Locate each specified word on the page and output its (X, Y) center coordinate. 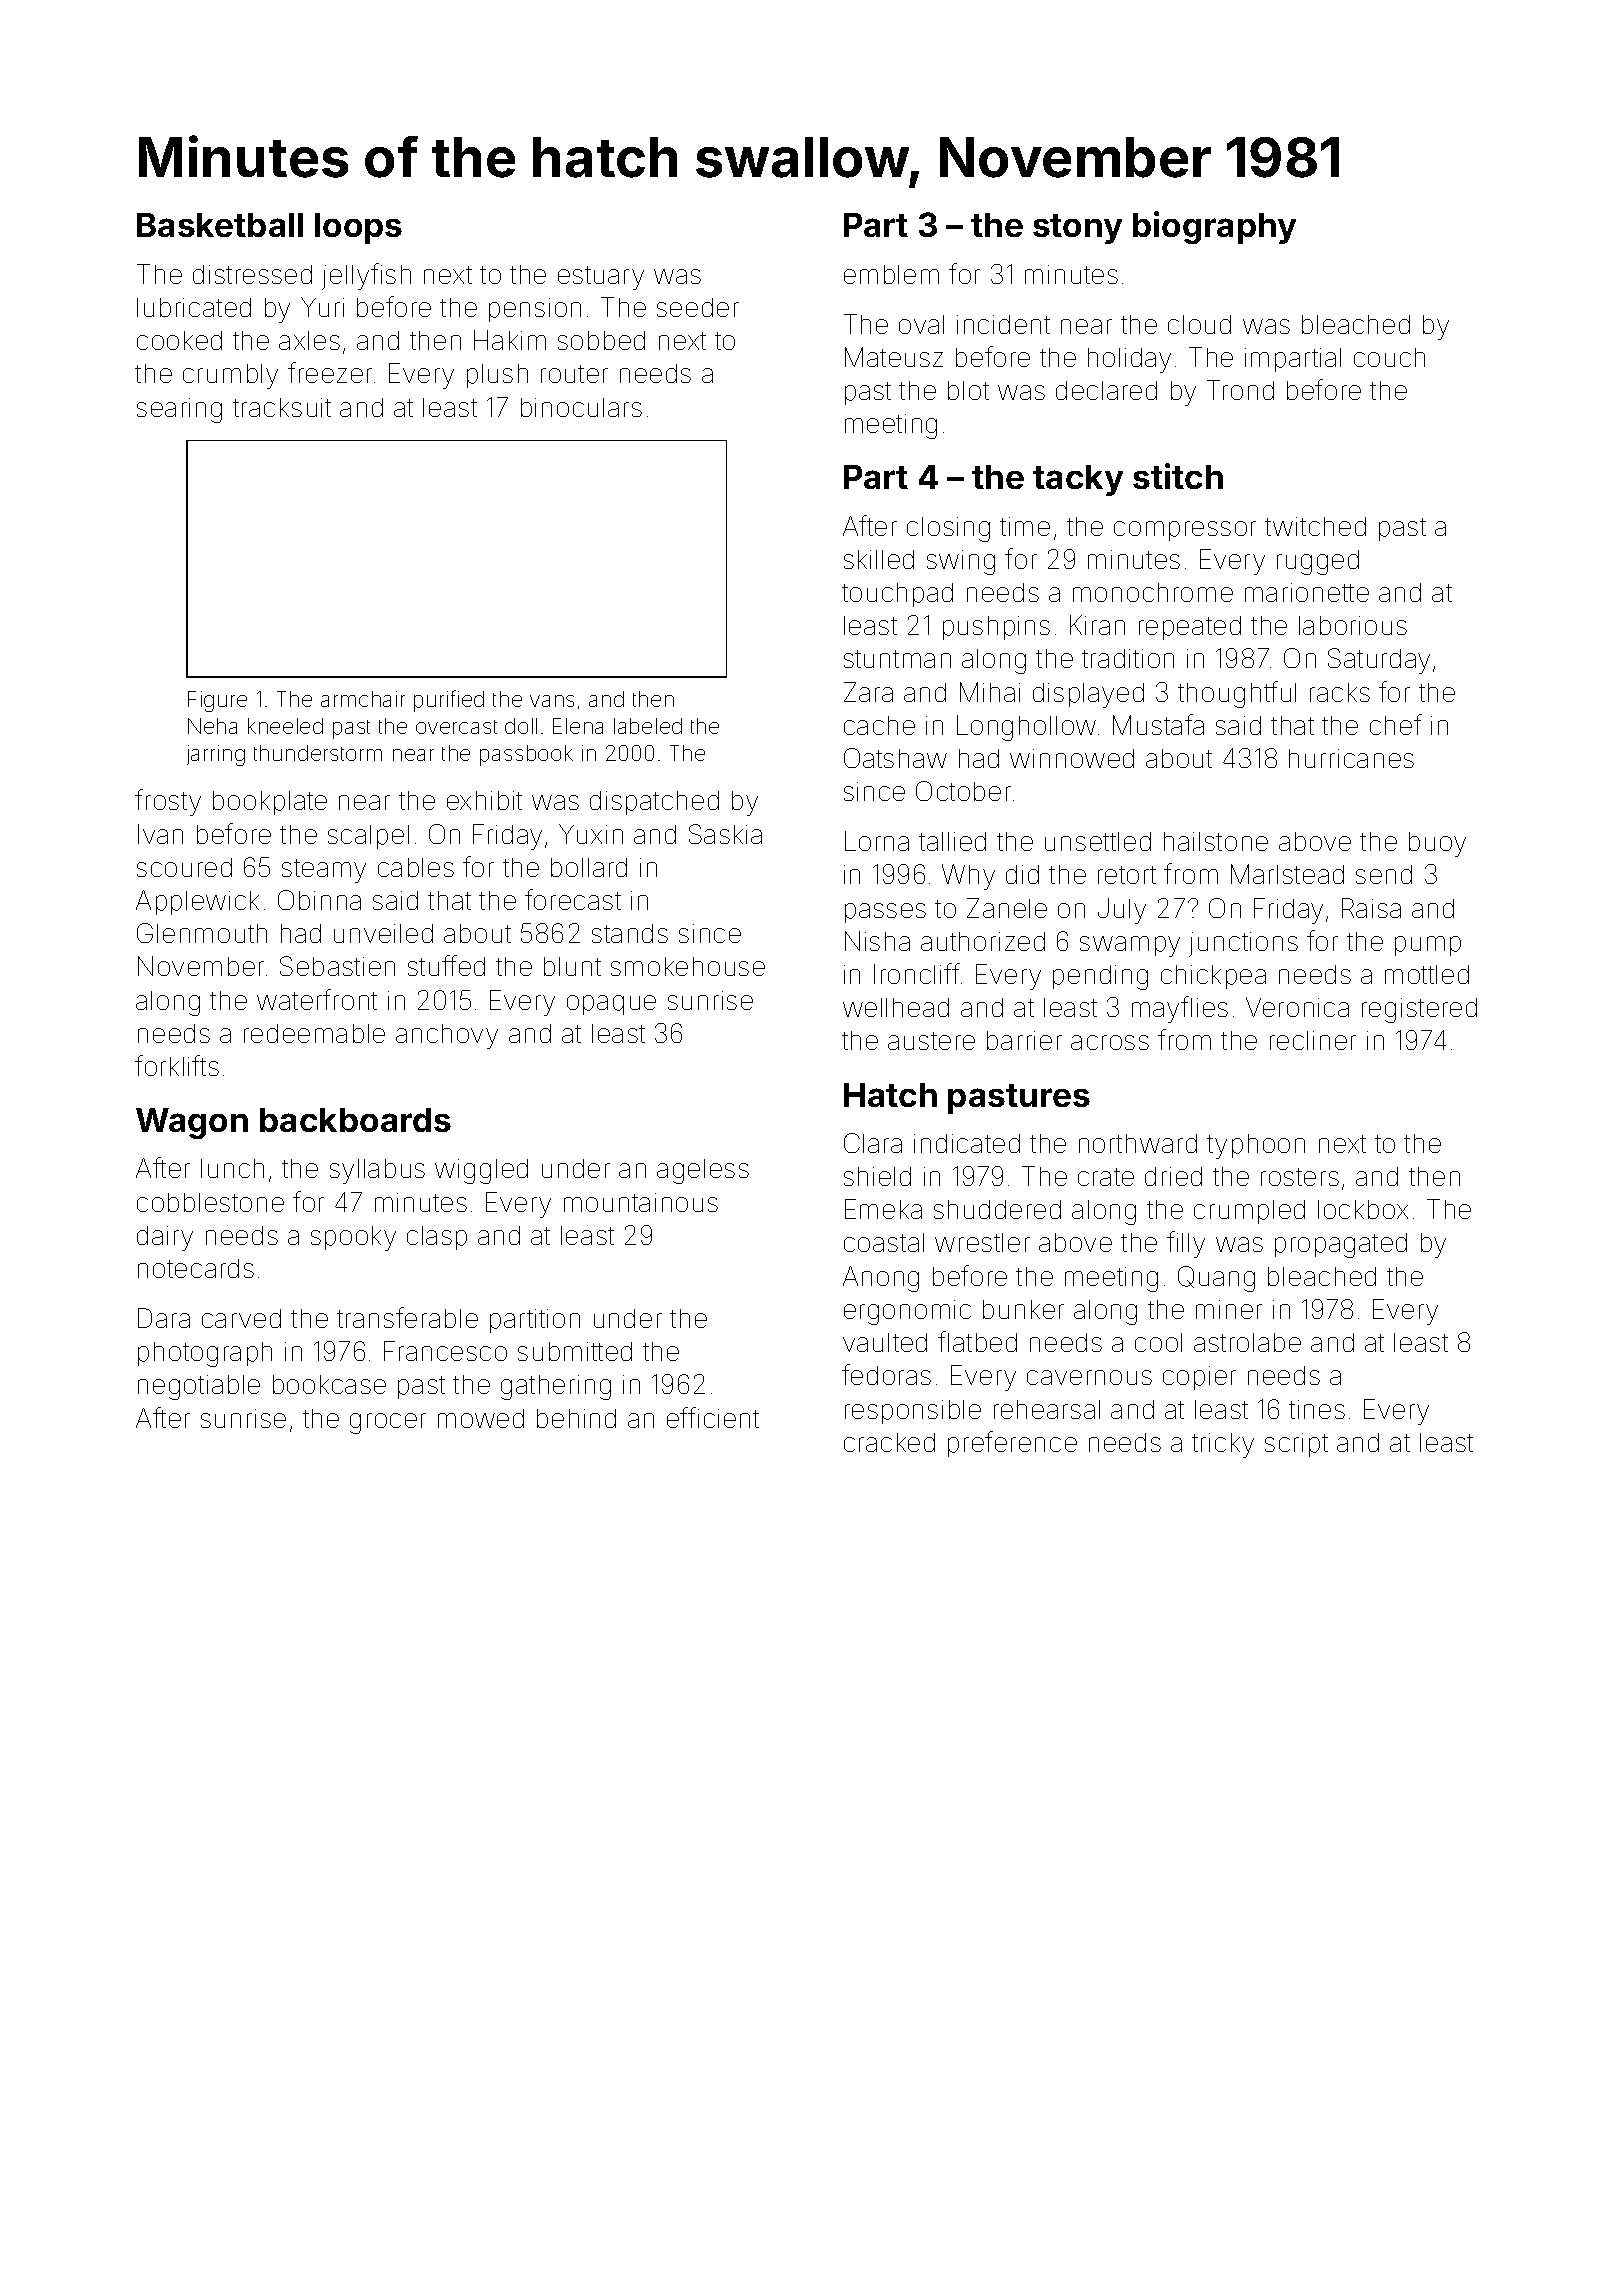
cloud (1199, 324)
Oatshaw (895, 758)
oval (921, 324)
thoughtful (1237, 694)
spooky (353, 1238)
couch (1389, 357)
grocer (388, 1423)
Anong (881, 1279)
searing (179, 410)
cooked (179, 340)
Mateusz (894, 357)
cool (1158, 1342)
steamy (324, 871)
